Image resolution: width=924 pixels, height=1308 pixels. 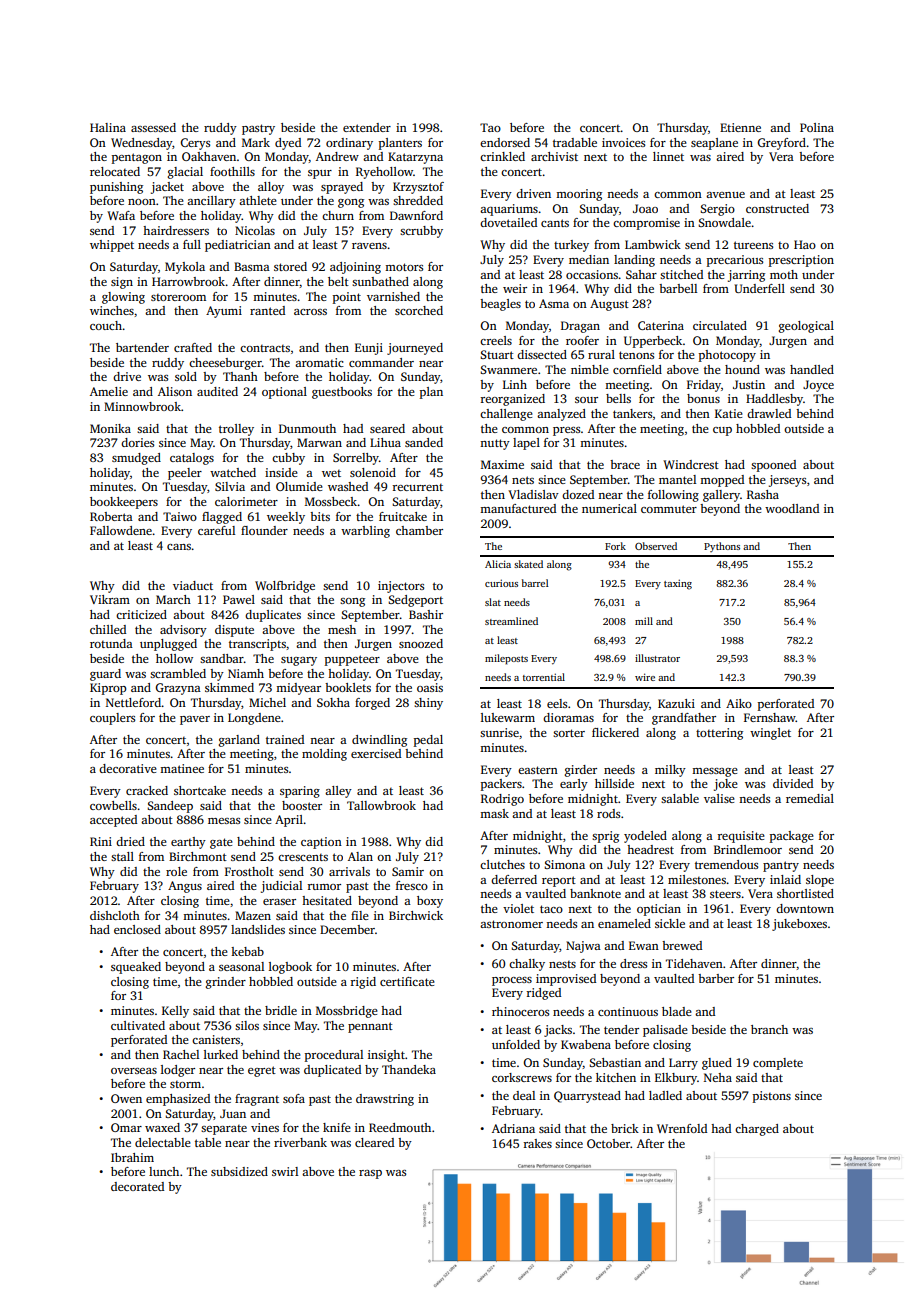 What do you see at coordinates (137, 1186) in the document?
I see `decorated` at bounding box center [137, 1186].
